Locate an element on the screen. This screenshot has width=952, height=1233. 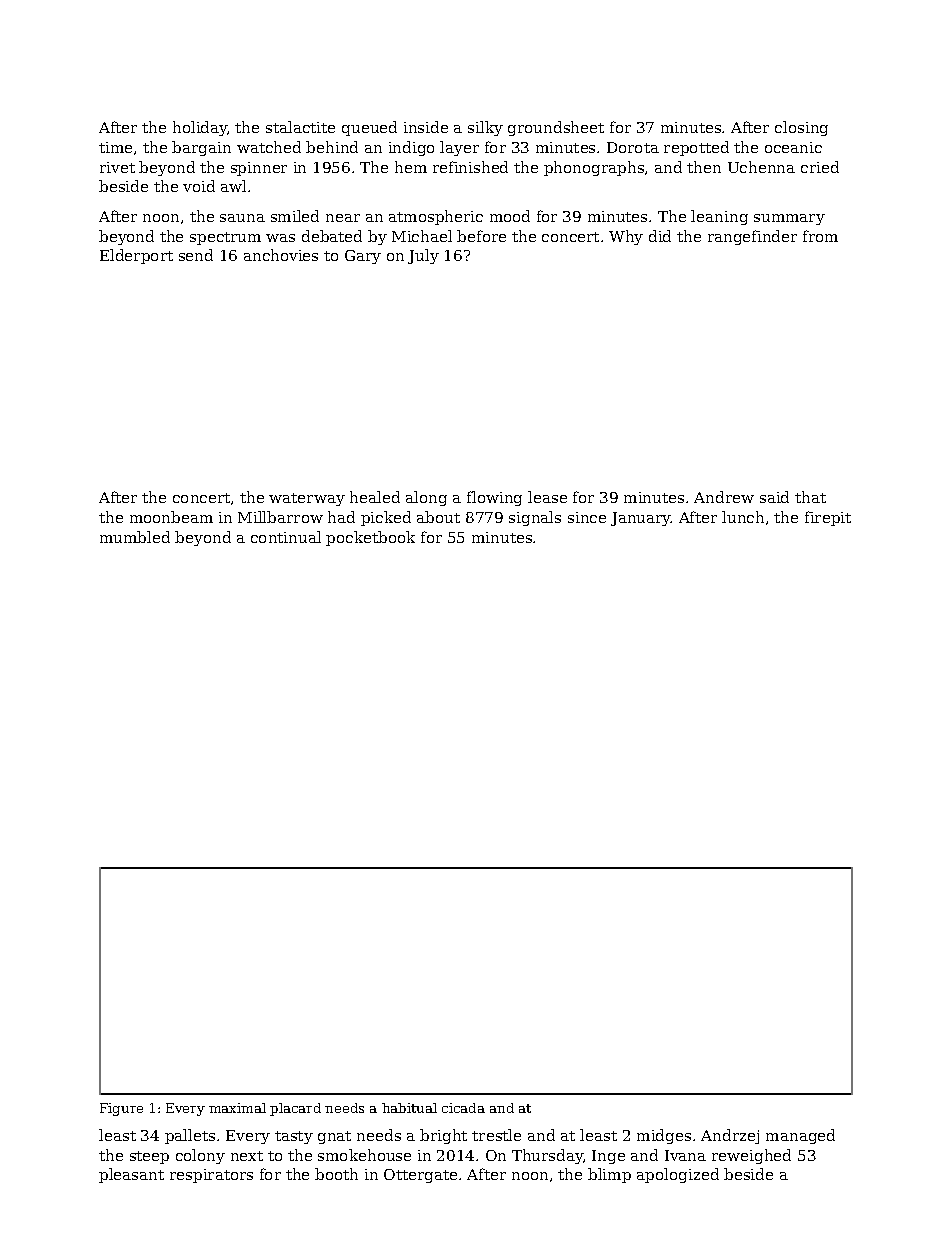
pocketbook is located at coordinates (370, 538).
